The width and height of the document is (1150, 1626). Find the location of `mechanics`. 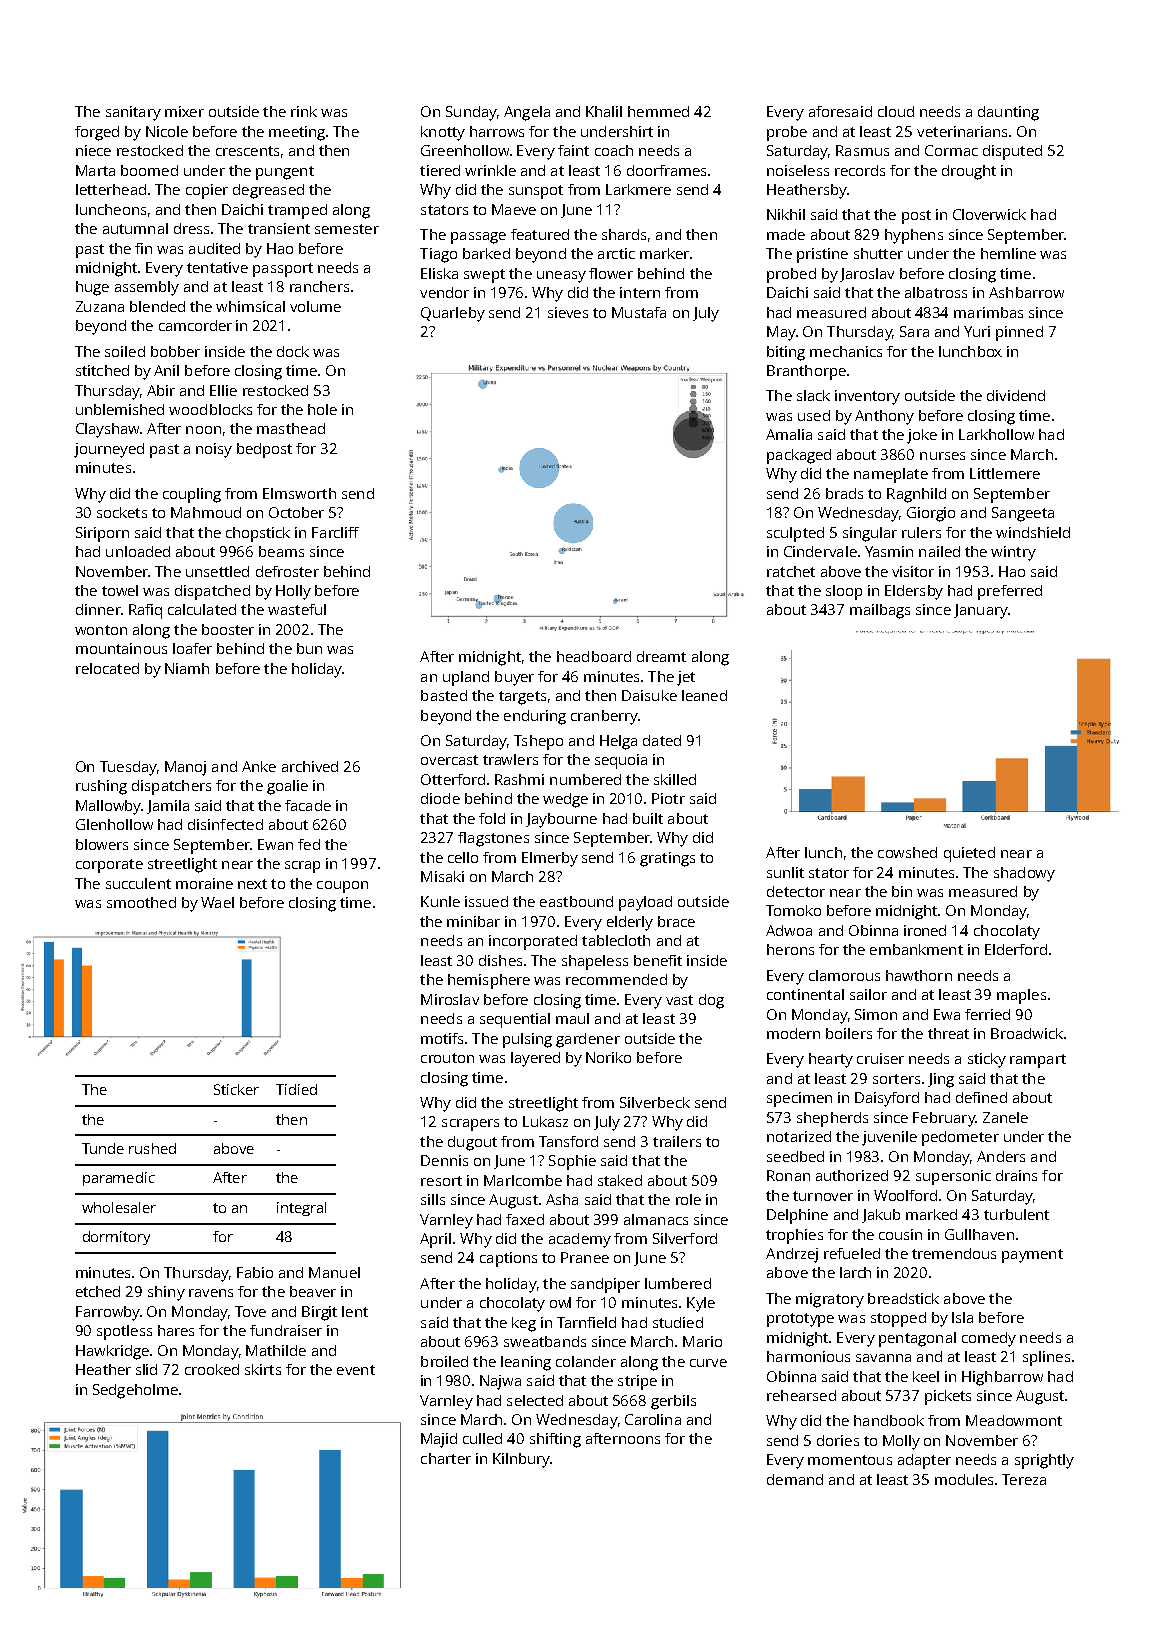

mechanics is located at coordinates (846, 351).
